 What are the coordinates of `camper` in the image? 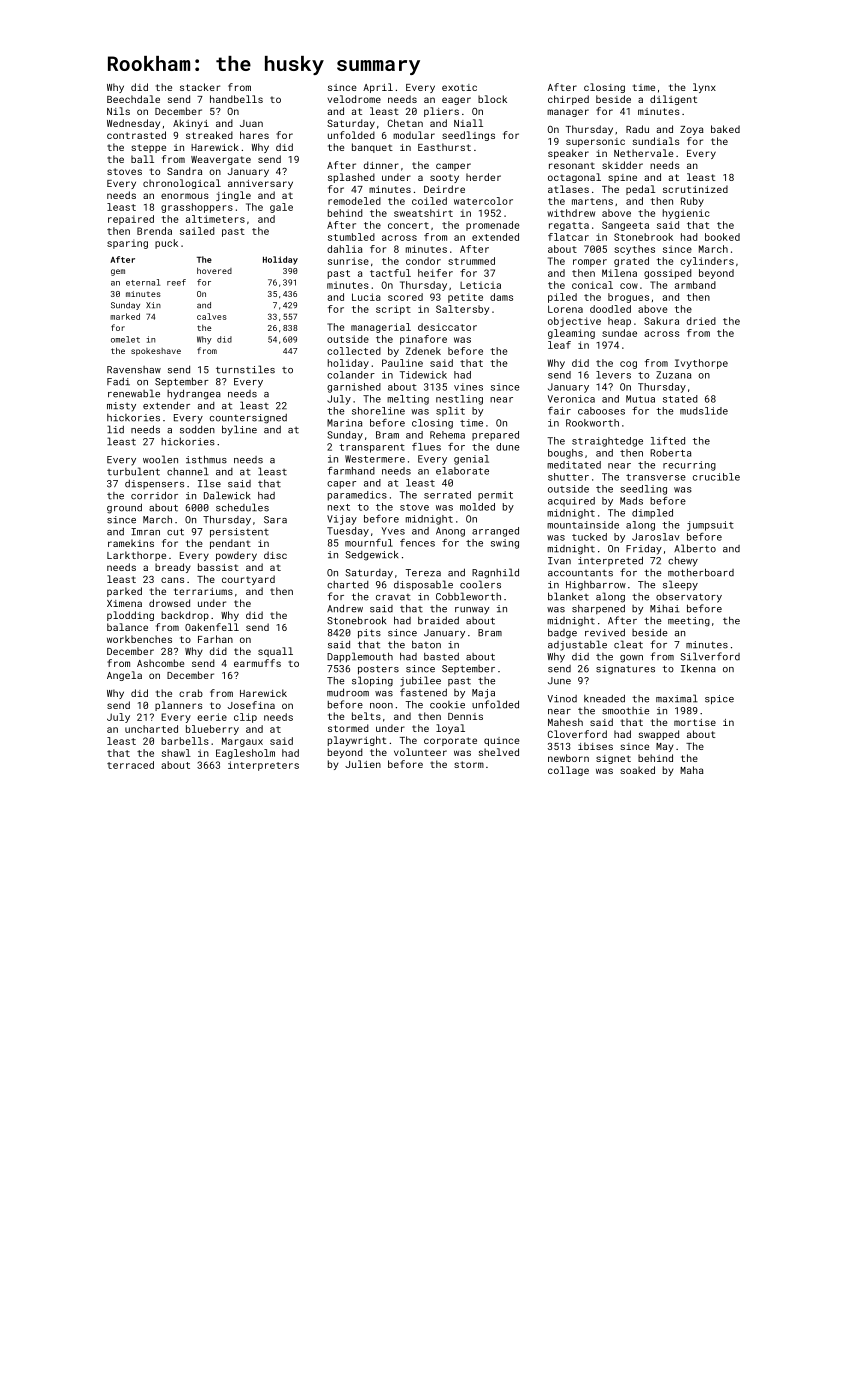 It's located at (453, 167).
